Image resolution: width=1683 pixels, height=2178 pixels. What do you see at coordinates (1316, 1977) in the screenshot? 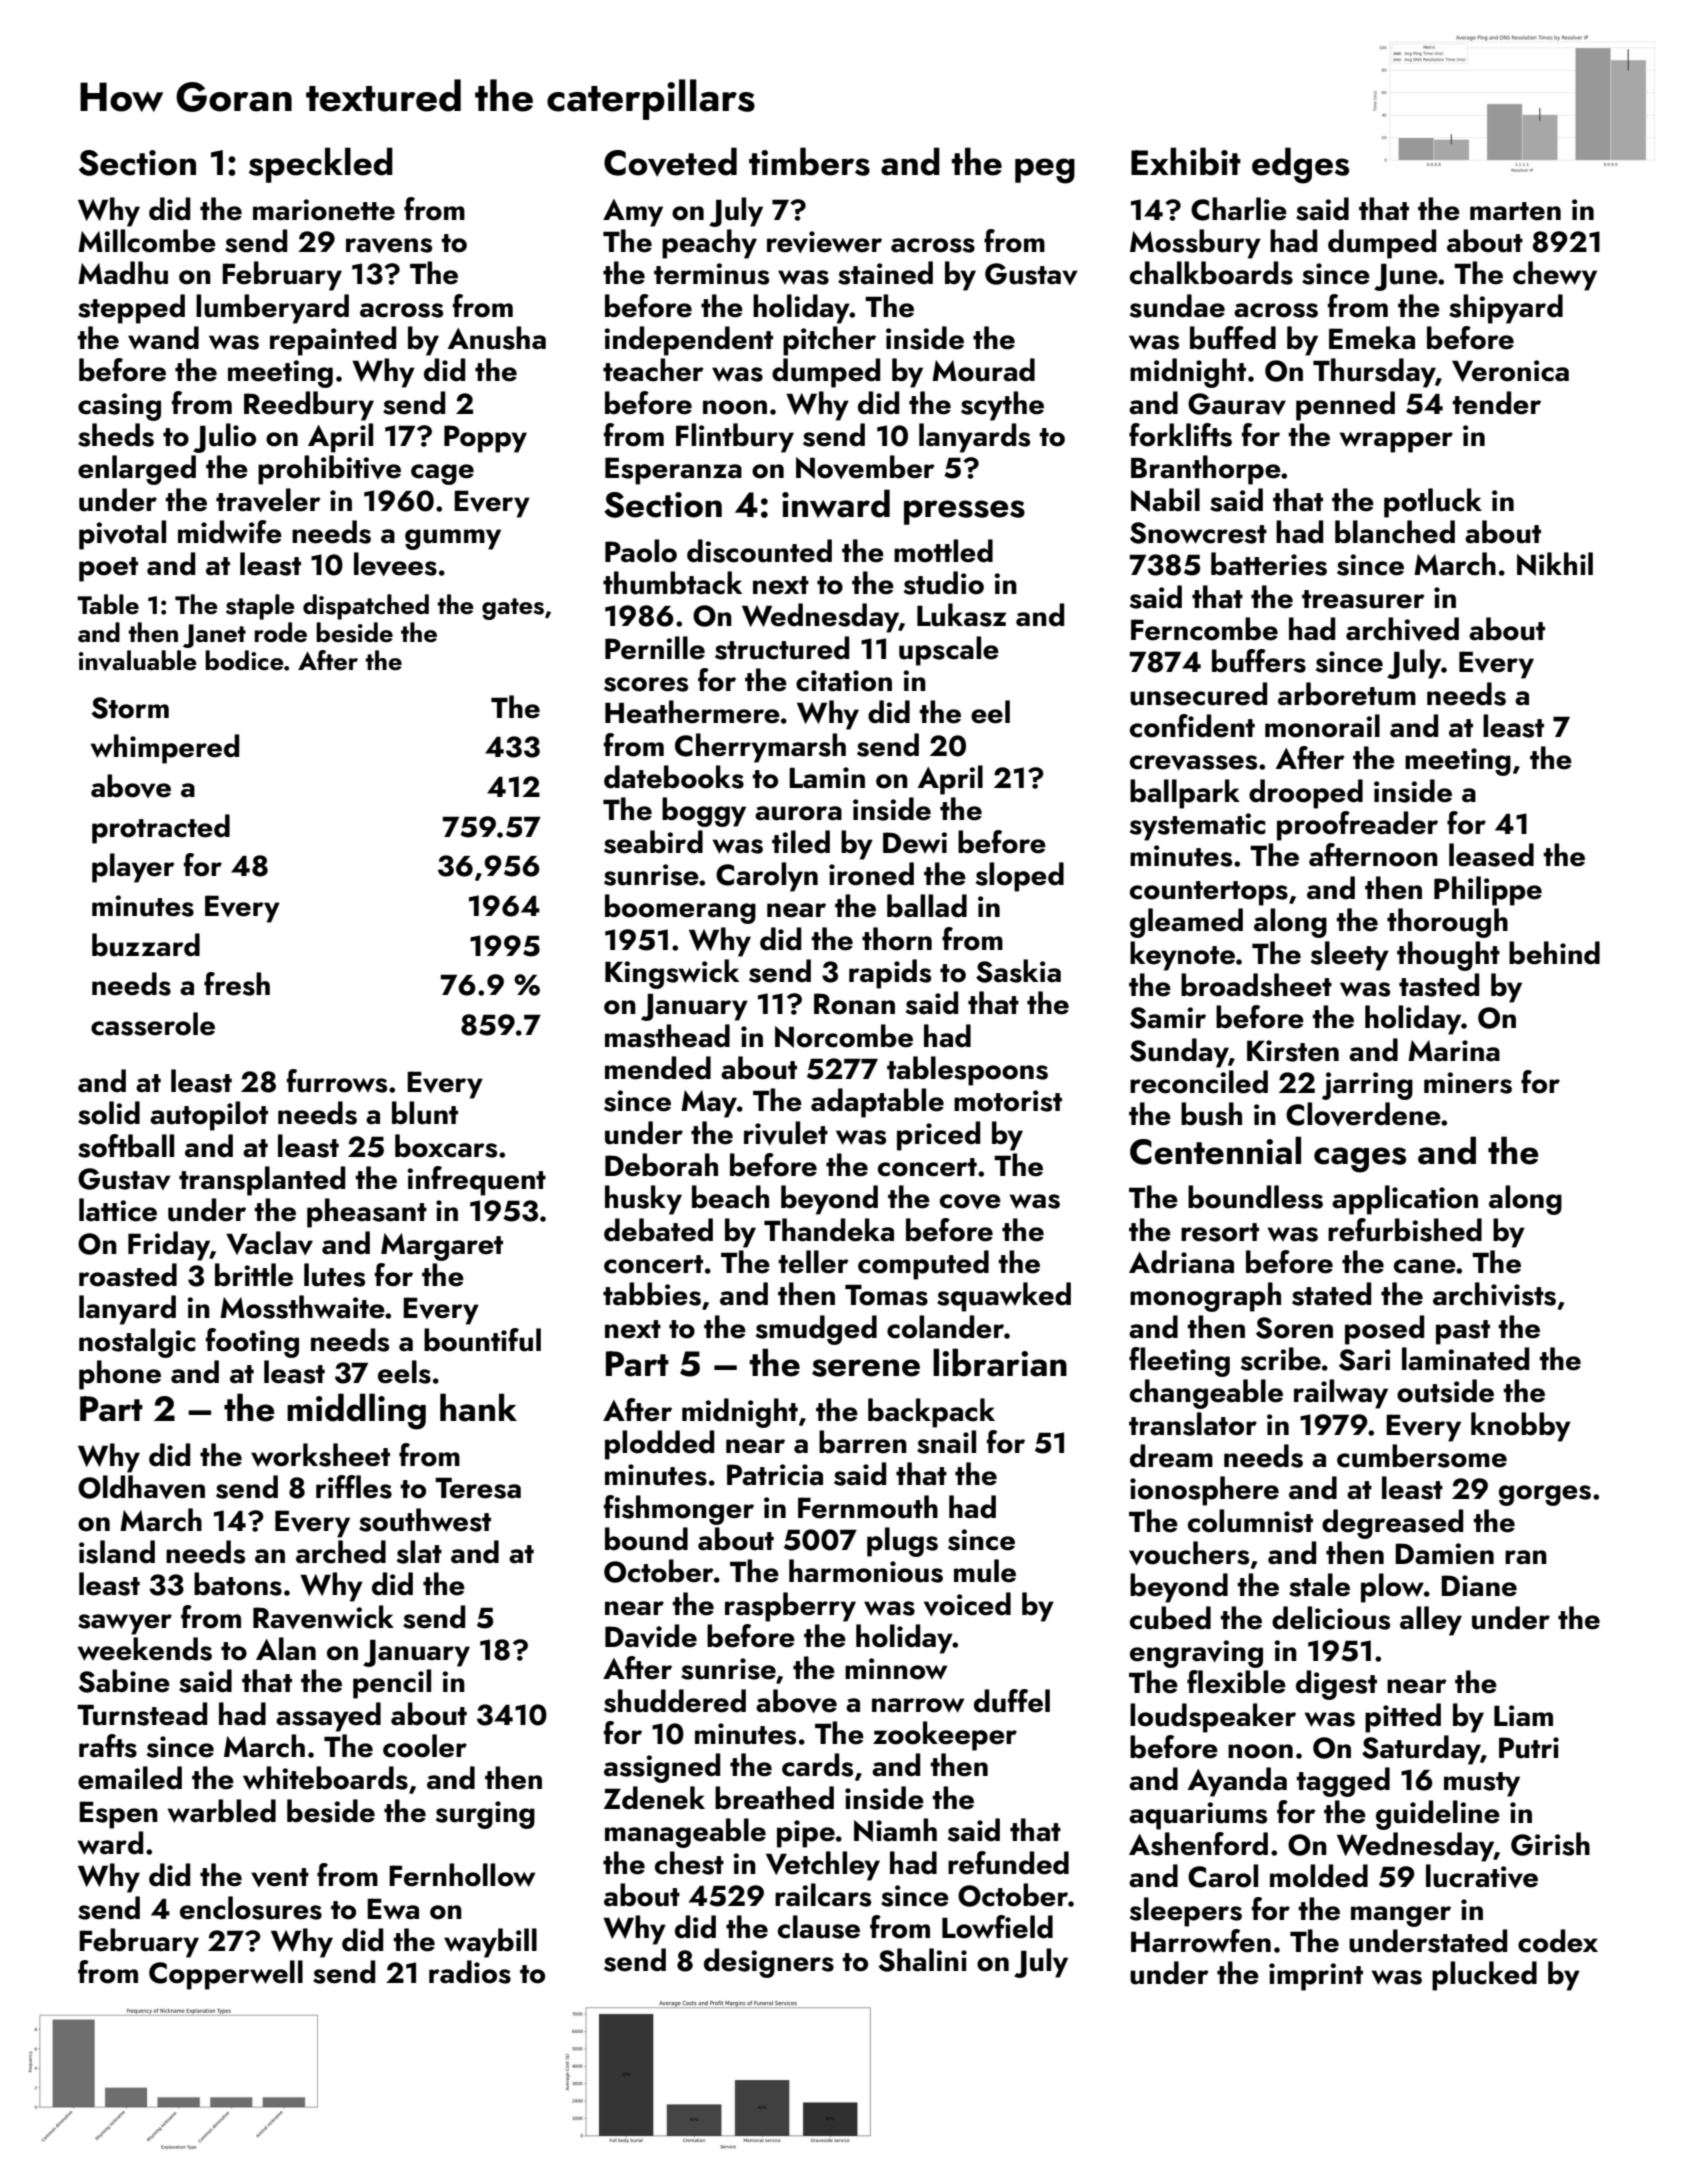
I see `imprint` at bounding box center [1316, 1977].
